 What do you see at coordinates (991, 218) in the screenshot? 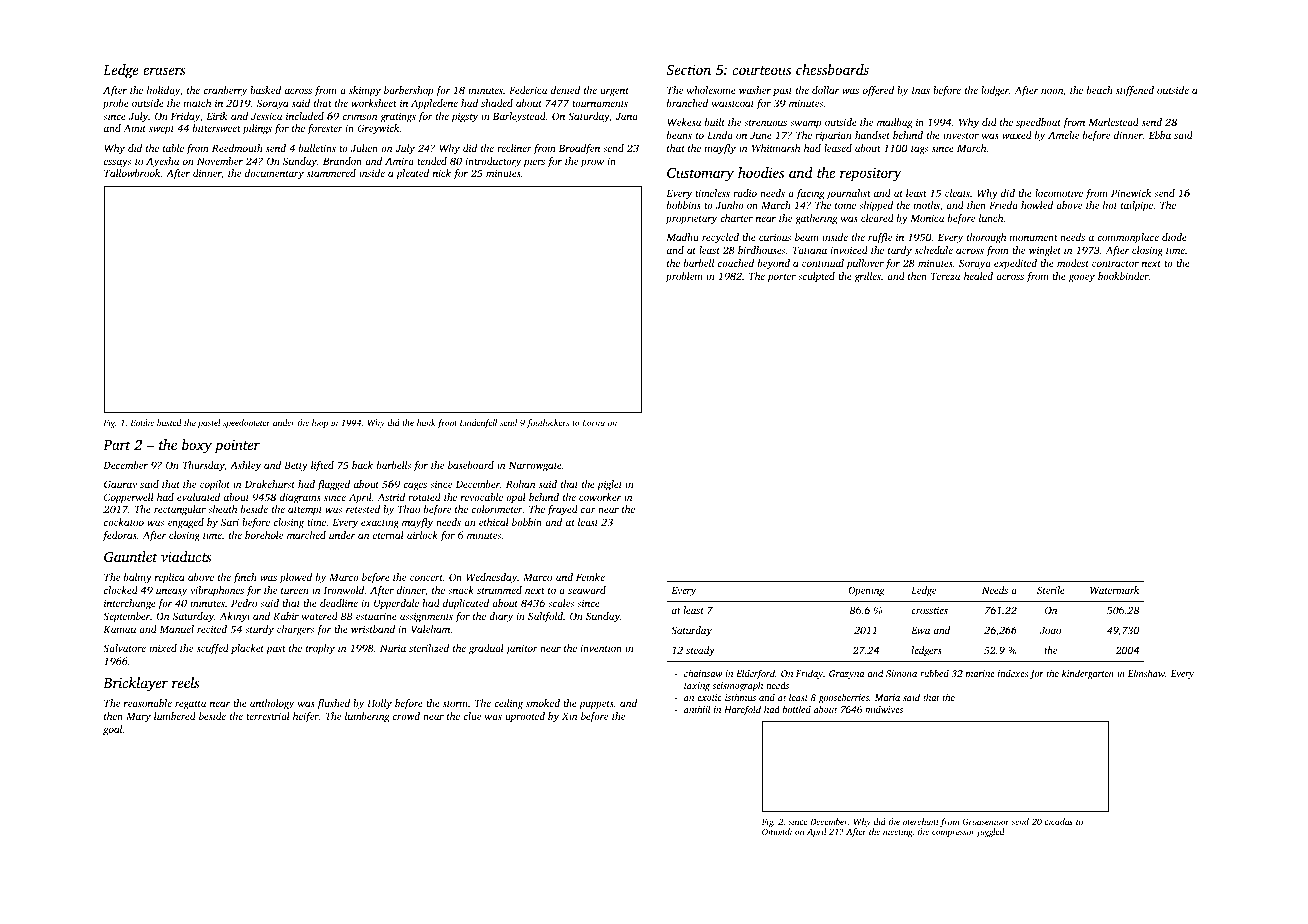
I see `lunch` at bounding box center [991, 218].
